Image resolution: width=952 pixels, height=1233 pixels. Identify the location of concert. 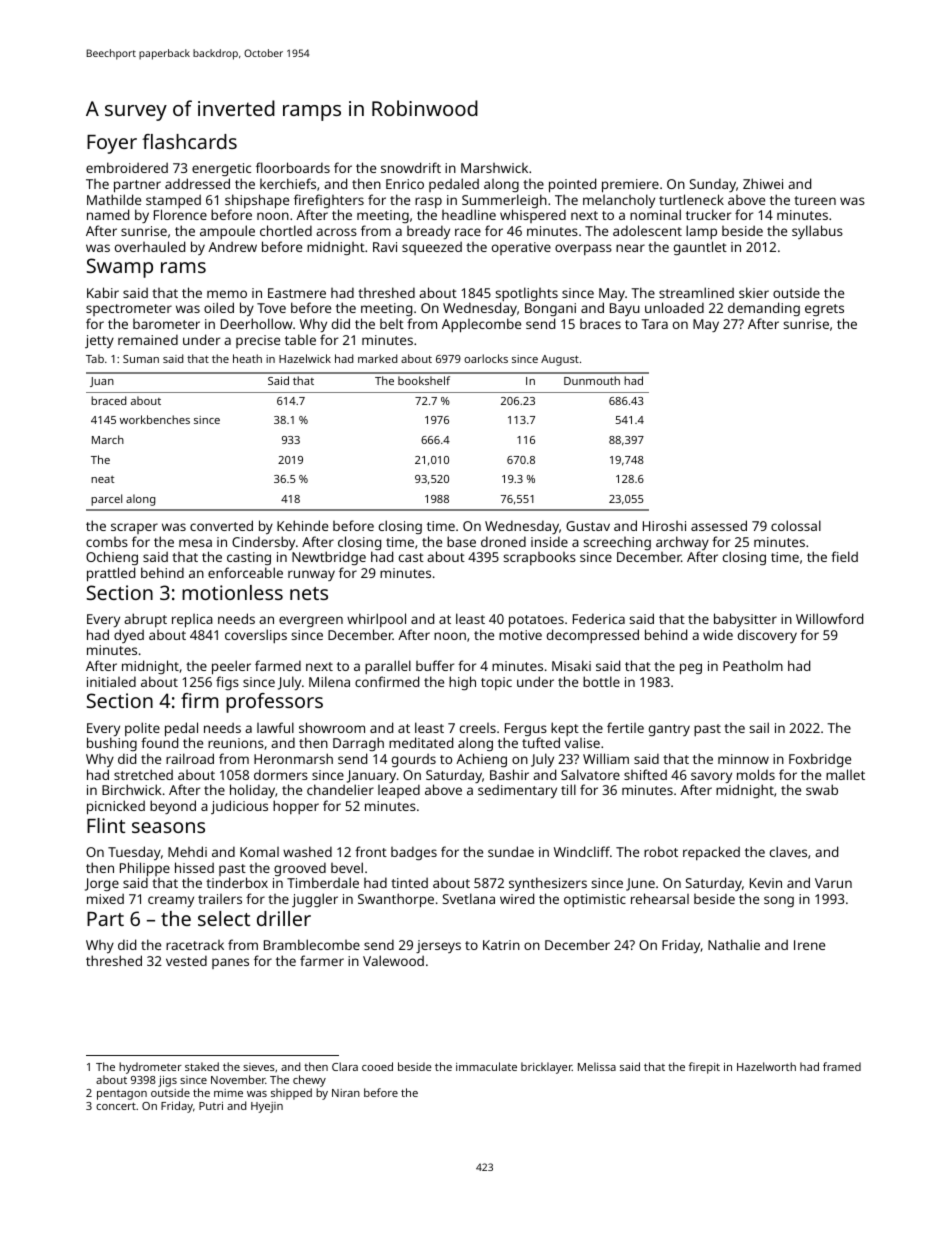
(116, 1106).
